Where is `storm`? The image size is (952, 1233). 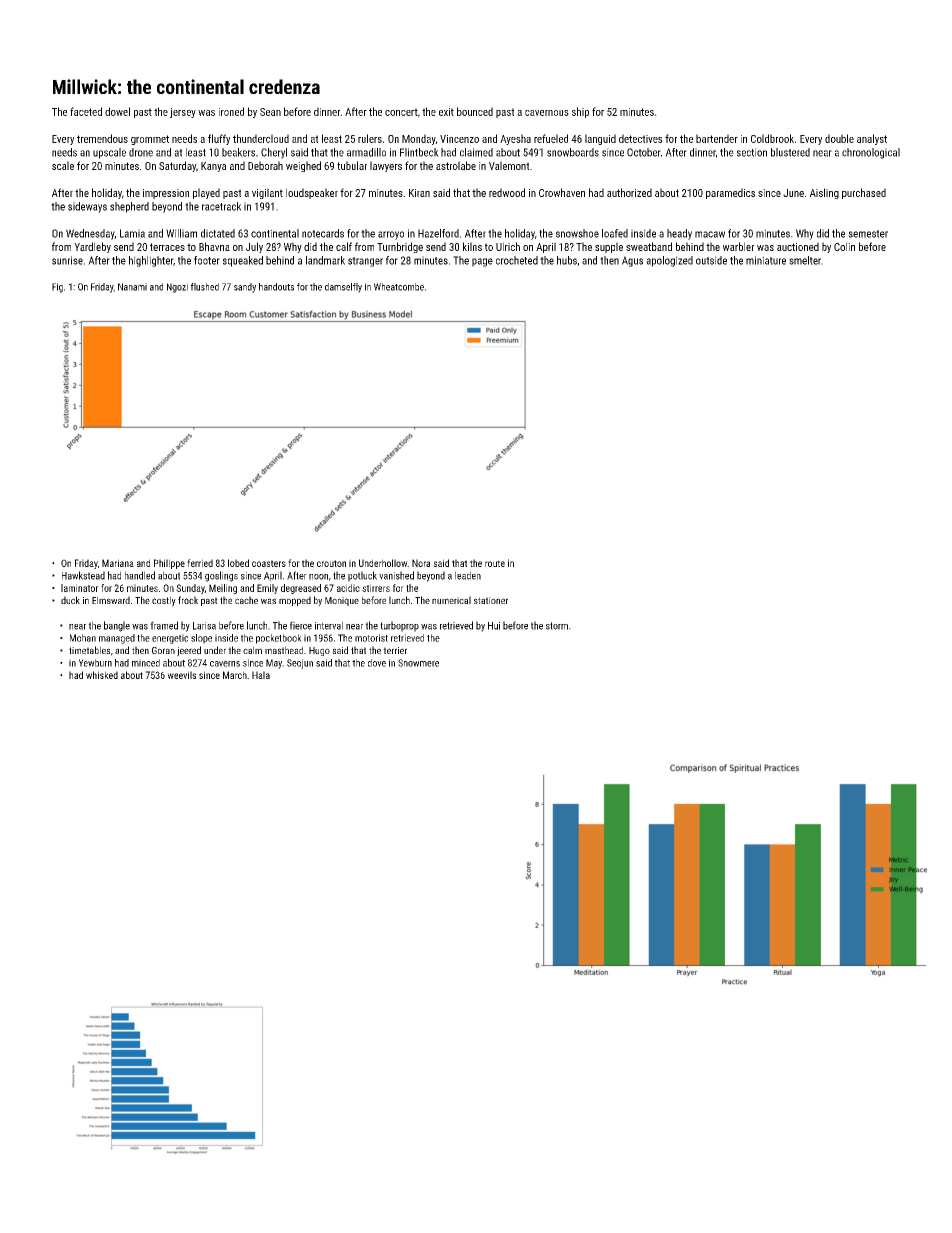
storm is located at coordinates (557, 626).
